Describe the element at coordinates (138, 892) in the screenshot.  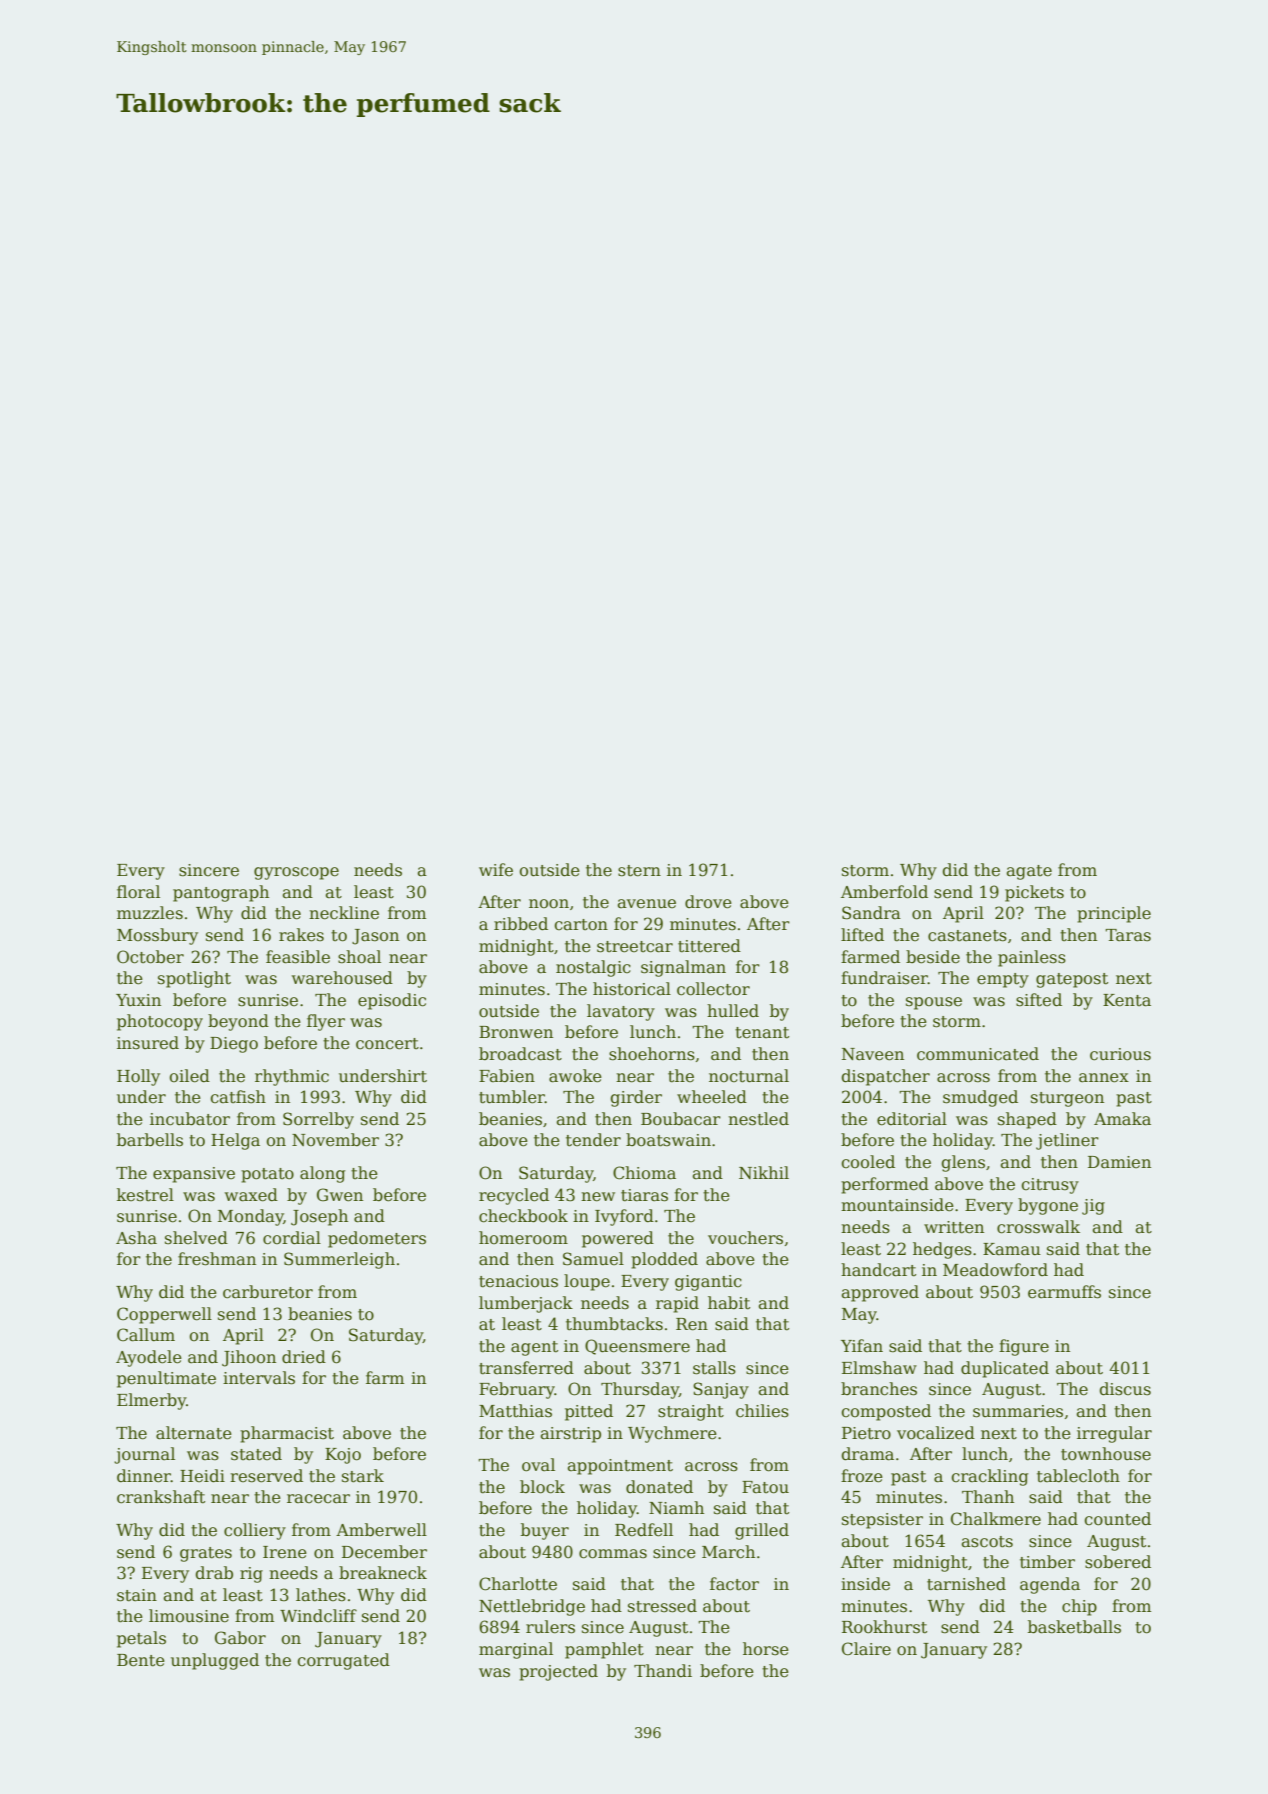
I see `floral` at that location.
